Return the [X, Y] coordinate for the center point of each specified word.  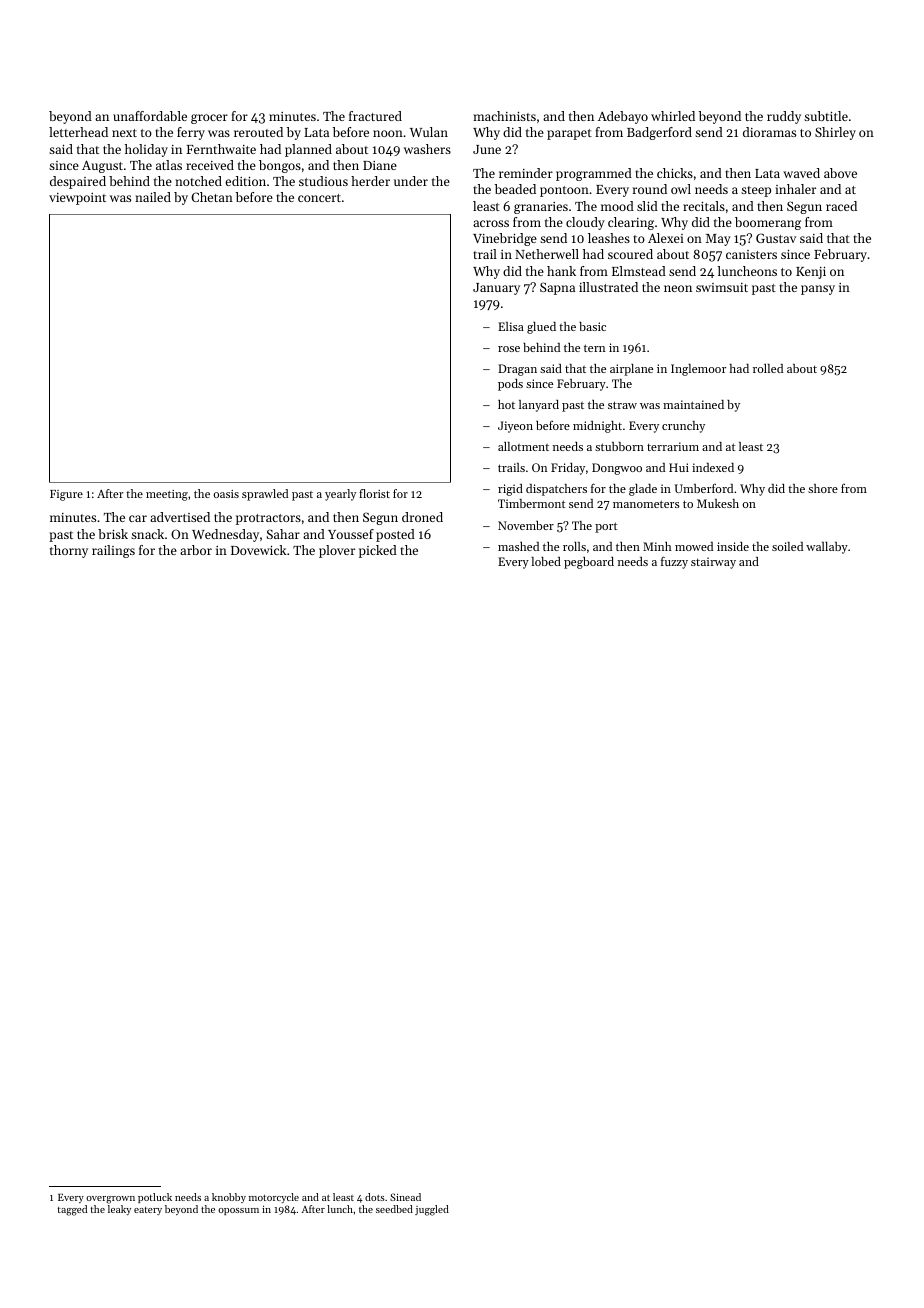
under [411, 181]
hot [506, 404]
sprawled [265, 495]
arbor [196, 550]
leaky [119, 1210]
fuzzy [674, 562]
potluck [155, 1198]
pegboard [589, 563]
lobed [546, 561]
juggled [432, 1210]
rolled [768, 368]
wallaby [827, 548]
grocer [209, 119]
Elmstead [639, 271]
